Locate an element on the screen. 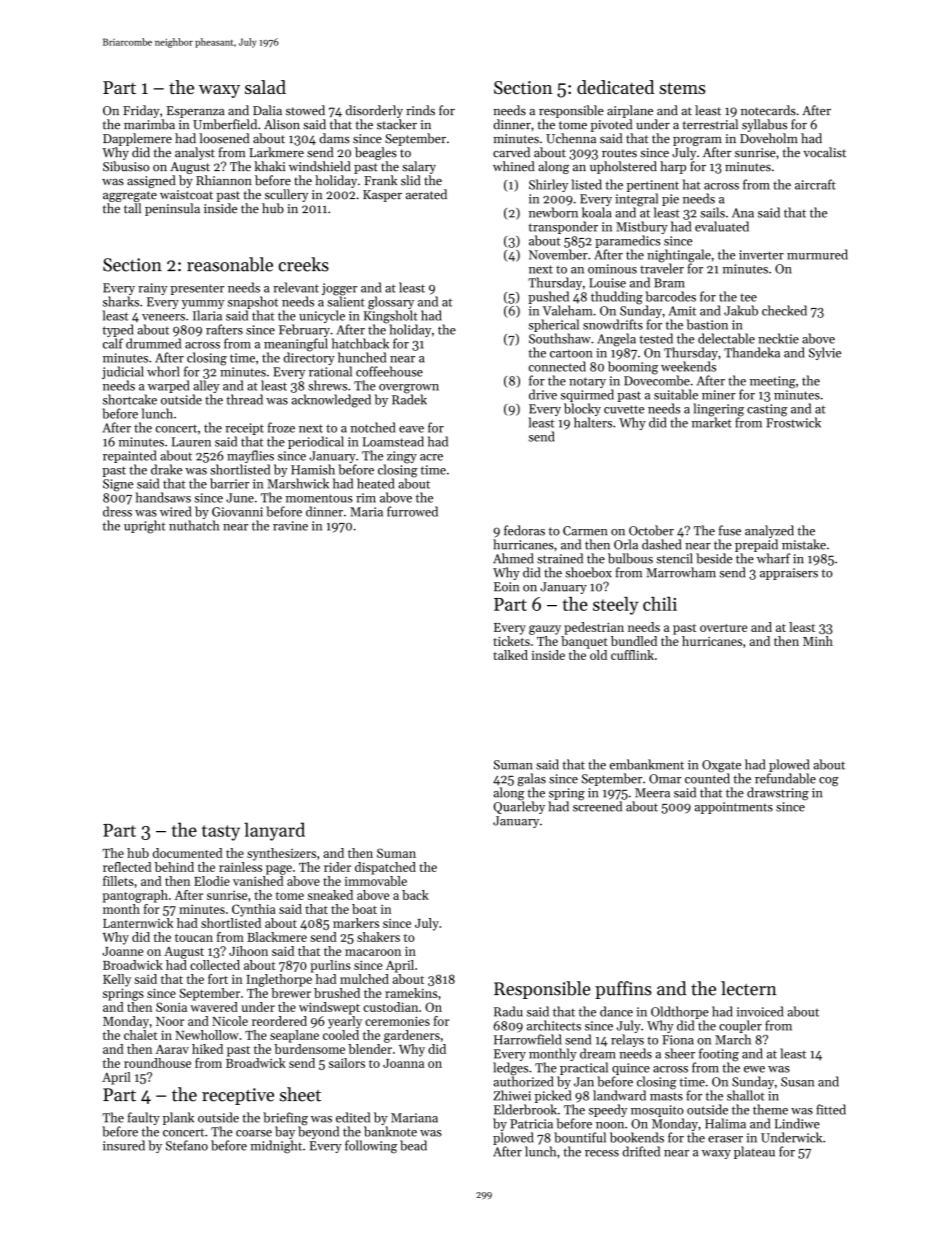  aircraft is located at coordinates (815, 184).
